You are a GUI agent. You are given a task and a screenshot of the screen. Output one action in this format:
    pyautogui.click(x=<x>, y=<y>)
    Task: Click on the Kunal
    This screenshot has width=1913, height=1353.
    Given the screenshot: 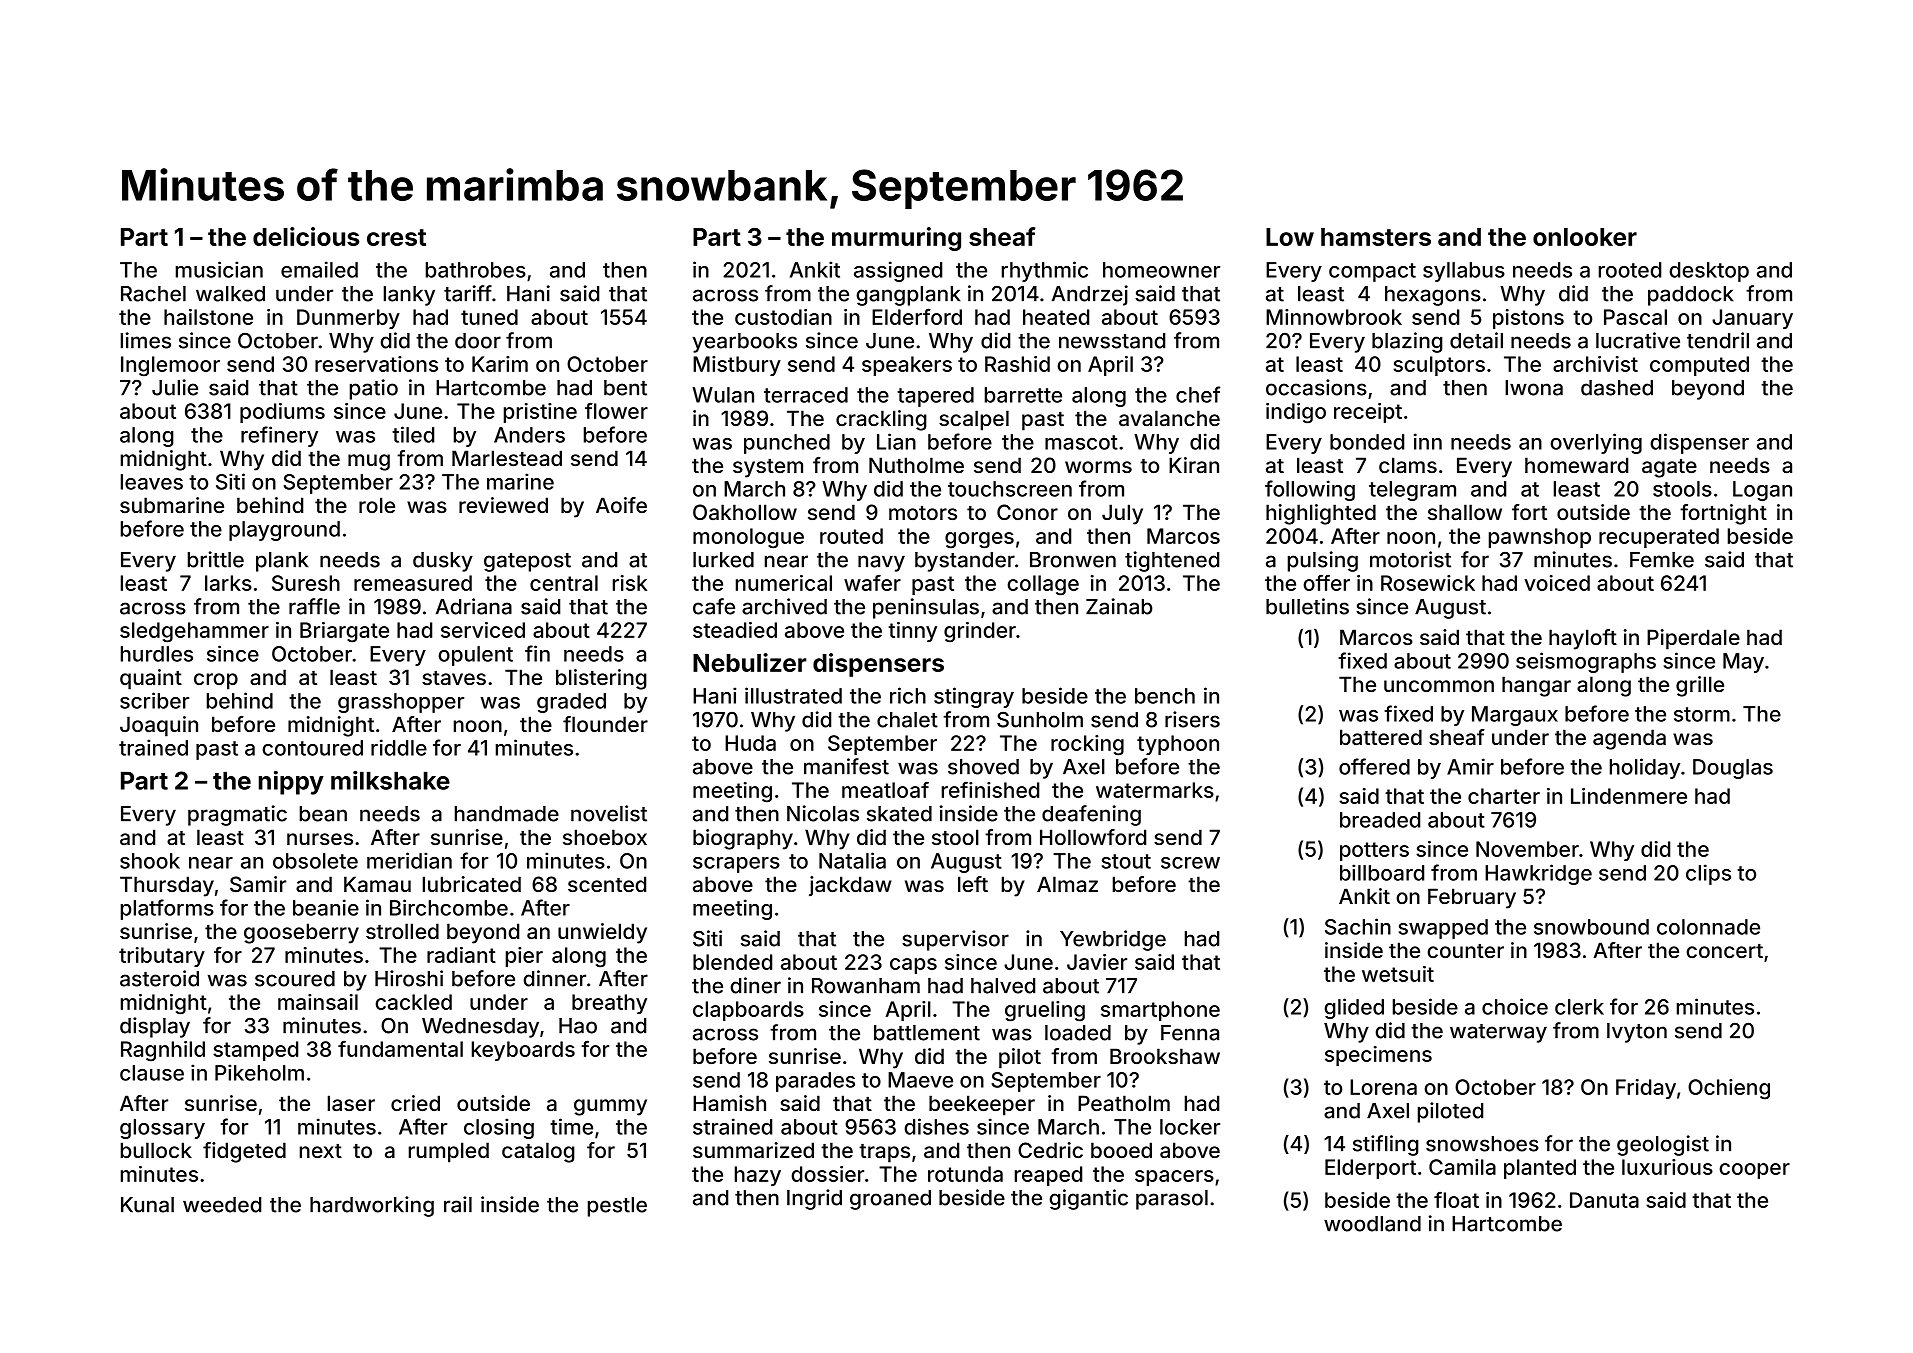 What is the action you would take?
    pyautogui.click(x=147, y=1205)
